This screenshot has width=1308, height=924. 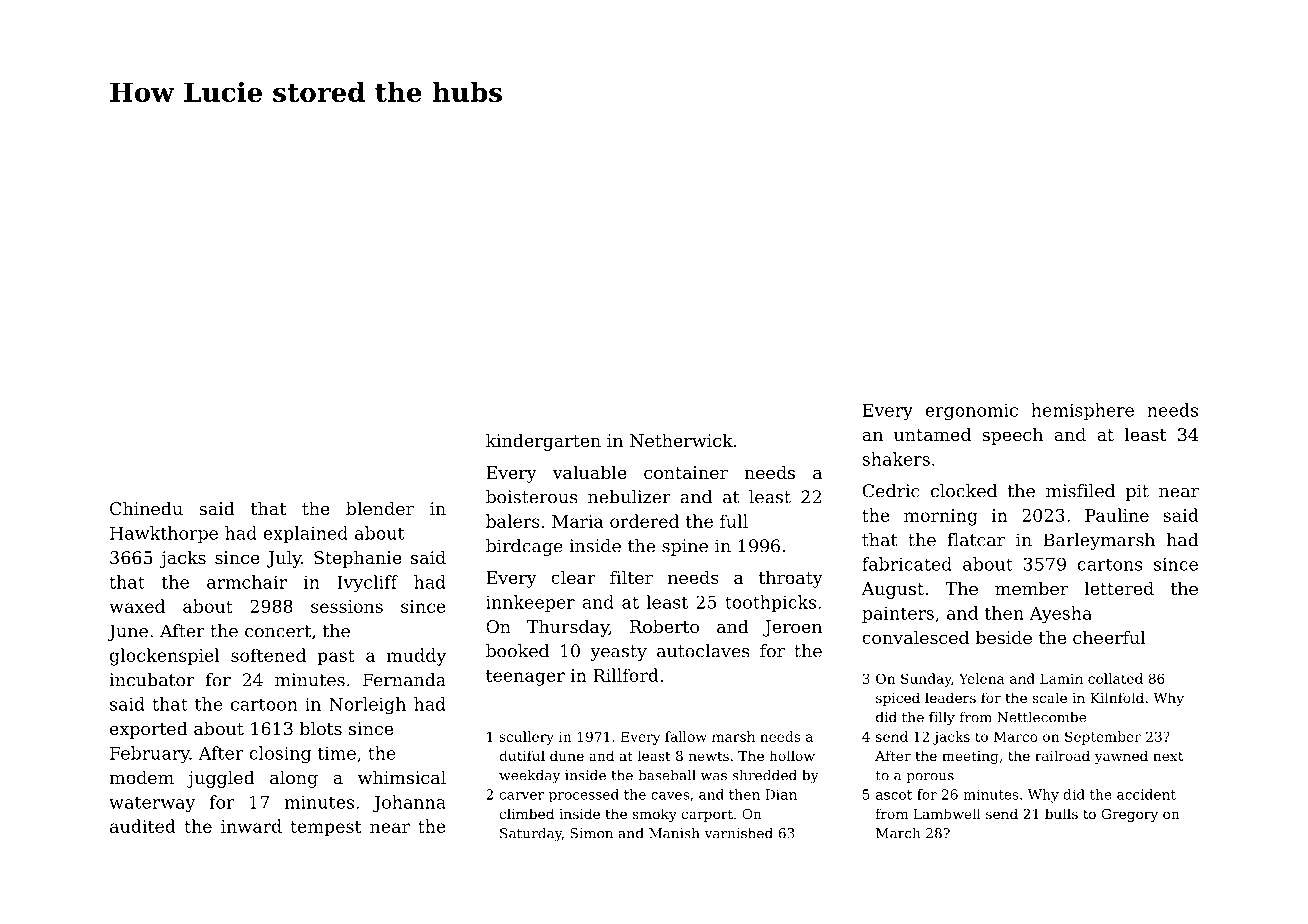 I want to click on glockenspiel, so click(x=164, y=657).
